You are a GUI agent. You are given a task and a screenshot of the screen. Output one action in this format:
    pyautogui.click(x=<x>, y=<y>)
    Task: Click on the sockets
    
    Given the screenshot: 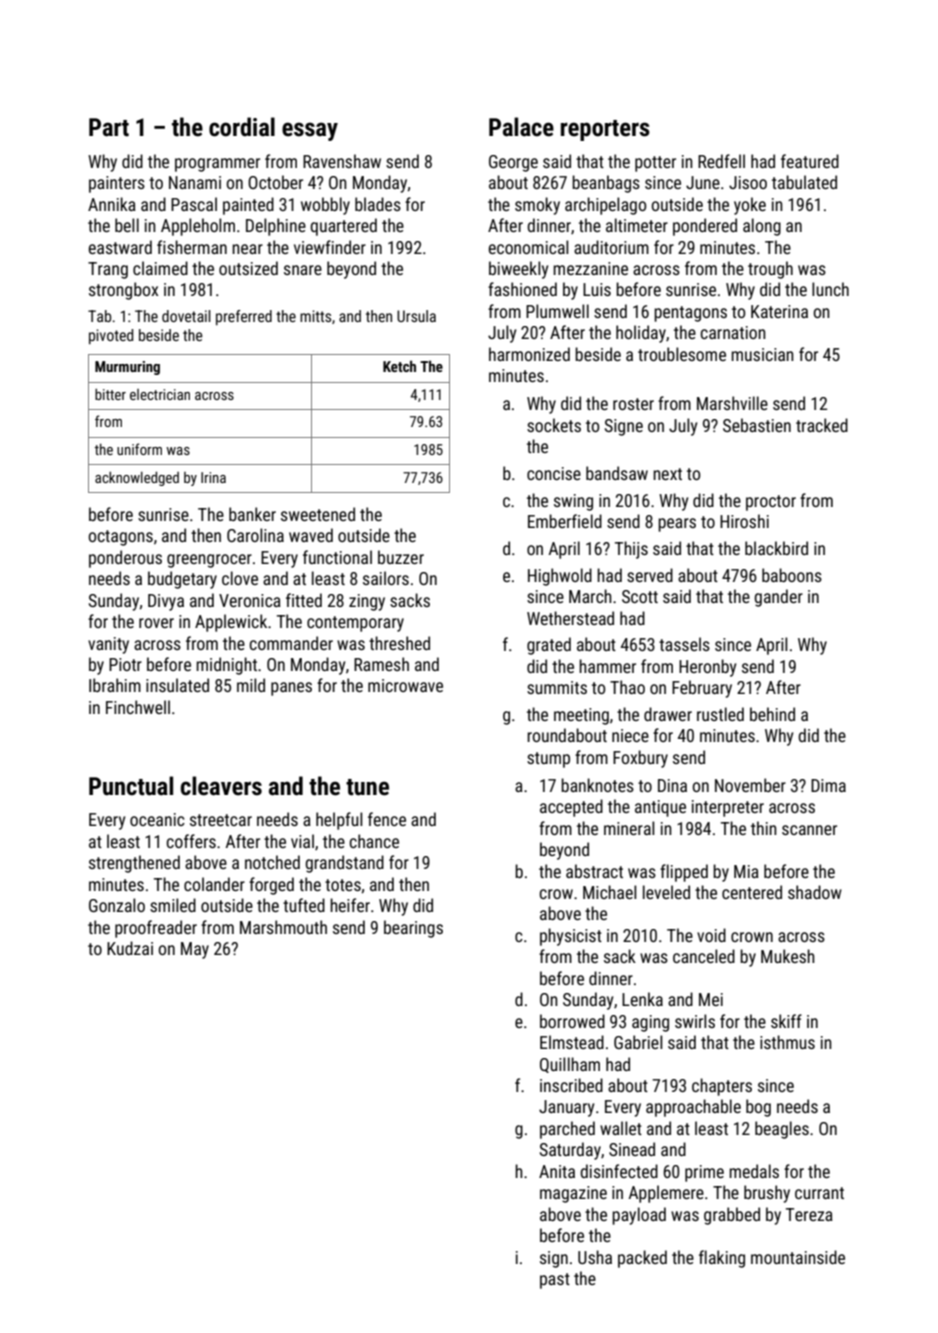 What is the action you would take?
    pyautogui.click(x=554, y=425)
